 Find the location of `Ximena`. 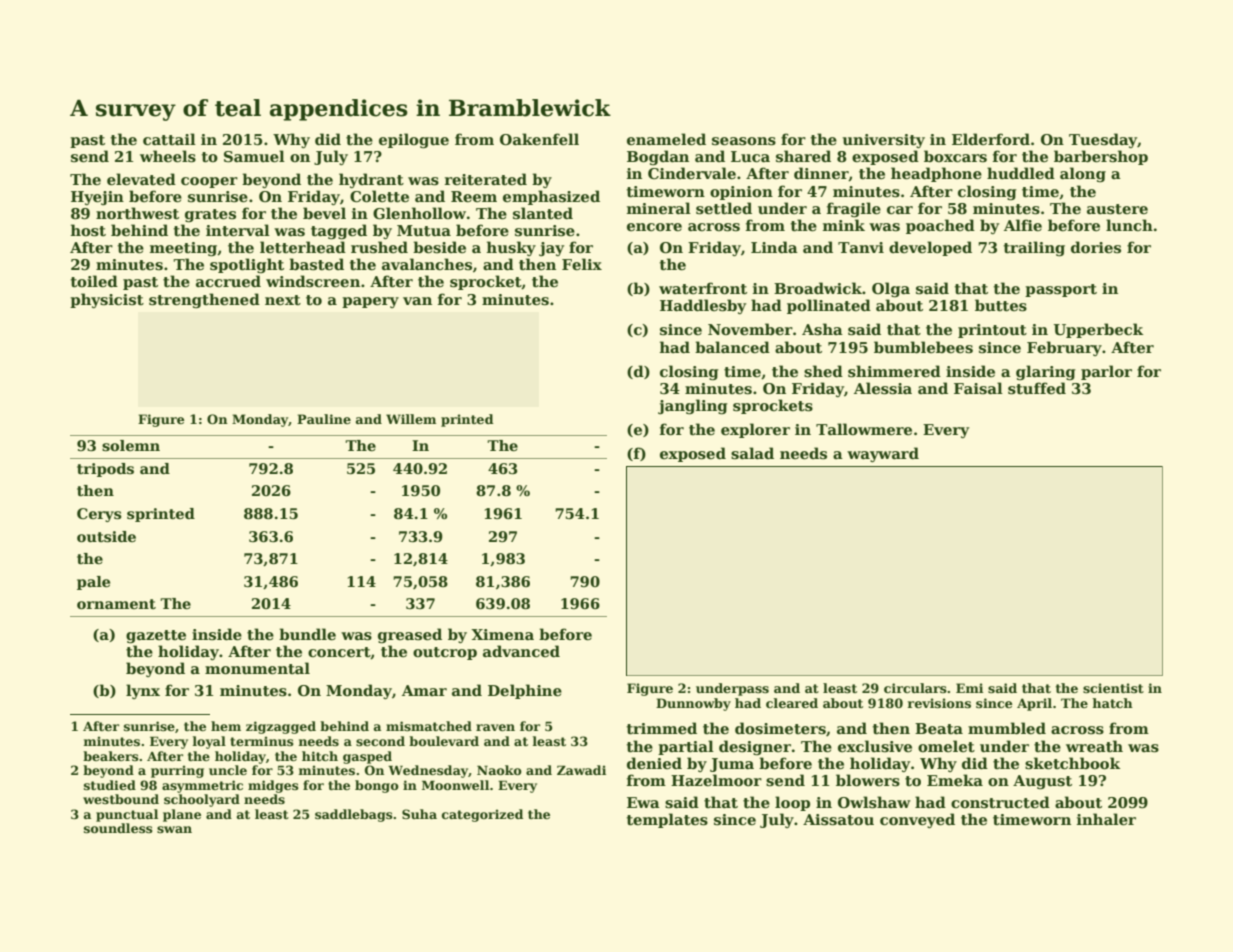

Ximena is located at coordinates (502, 634).
